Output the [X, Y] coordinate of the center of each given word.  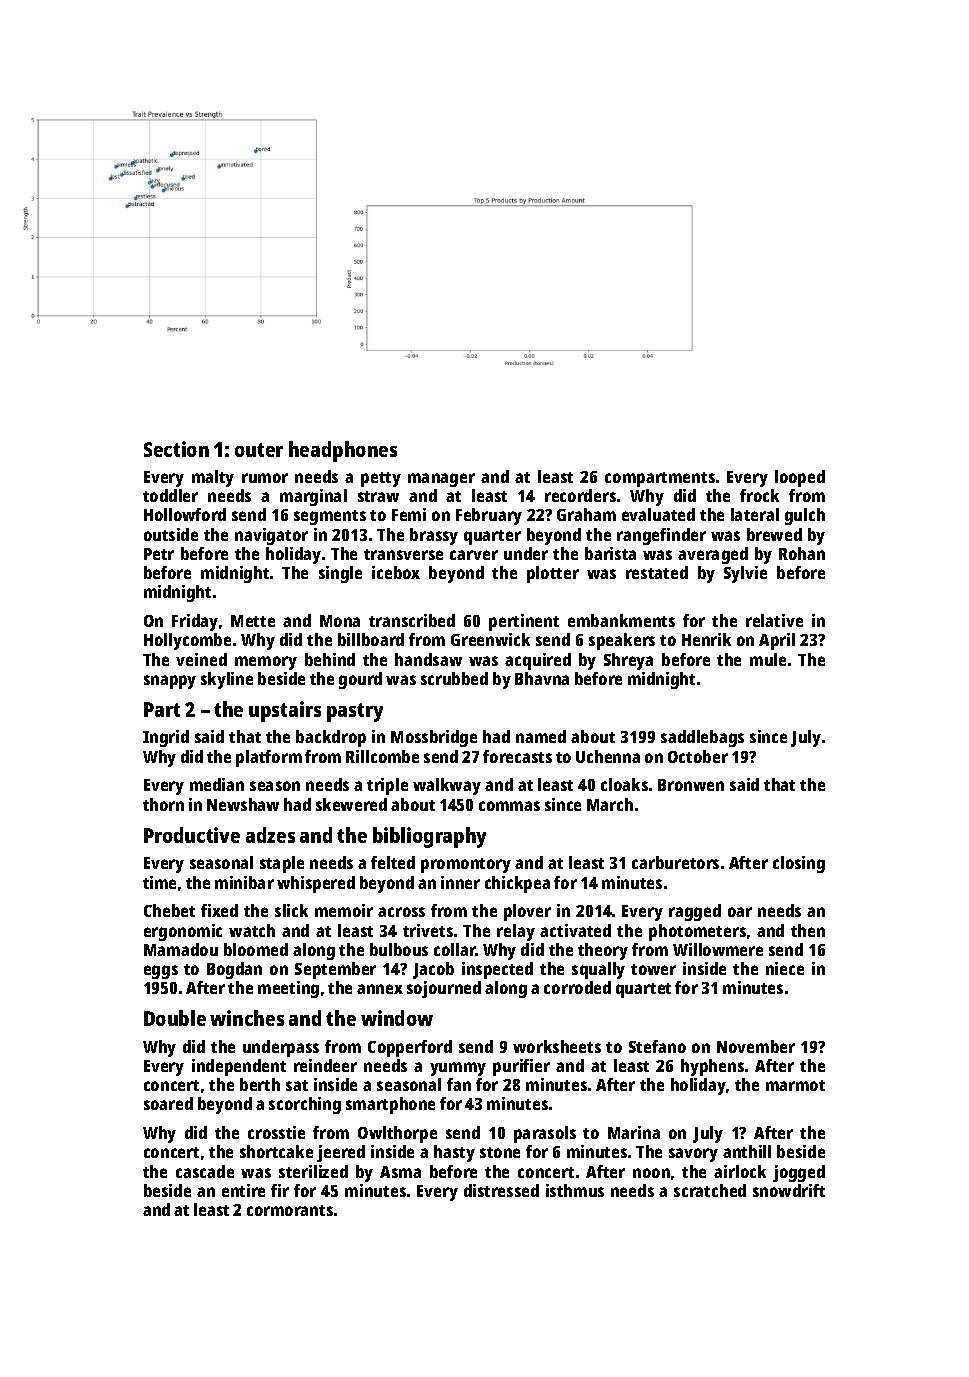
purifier [521, 1067]
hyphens [712, 1067]
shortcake [276, 1151]
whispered [316, 884]
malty [213, 478]
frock [759, 495]
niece [785, 968]
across [401, 912]
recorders [580, 495]
